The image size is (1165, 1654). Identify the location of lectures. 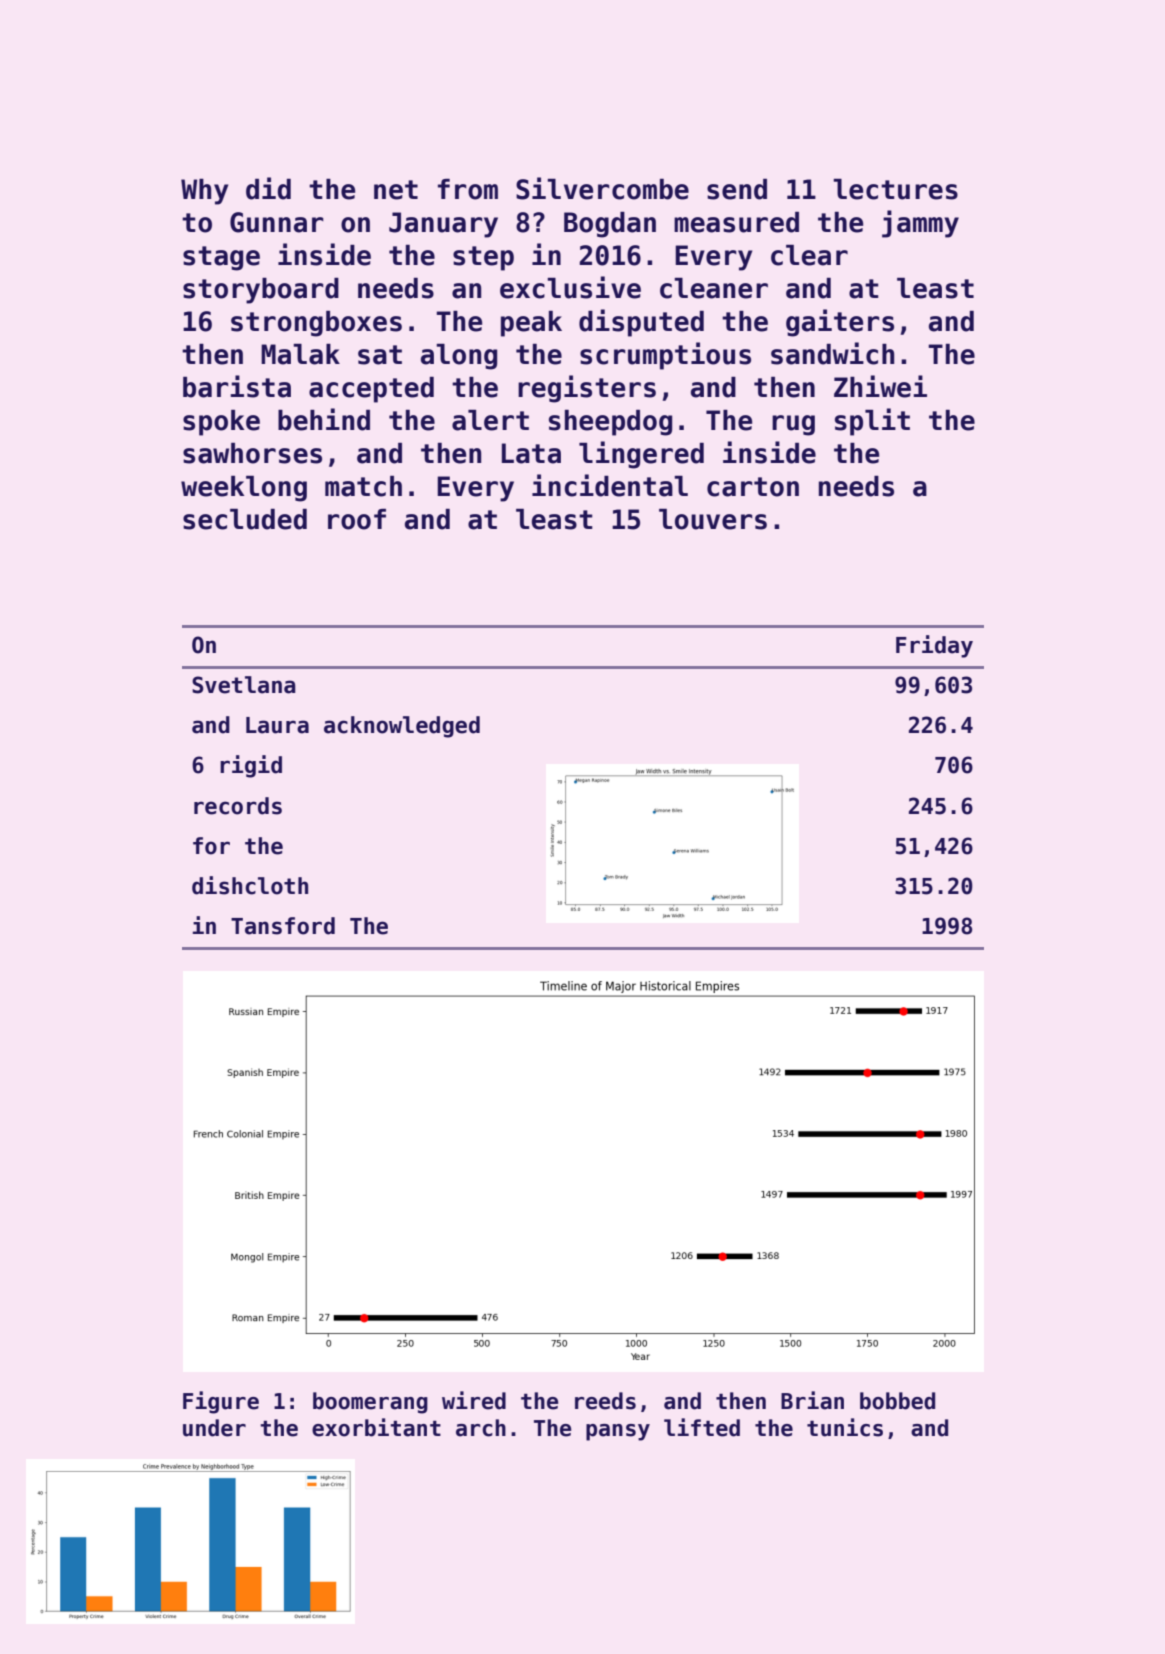
(895, 189).
